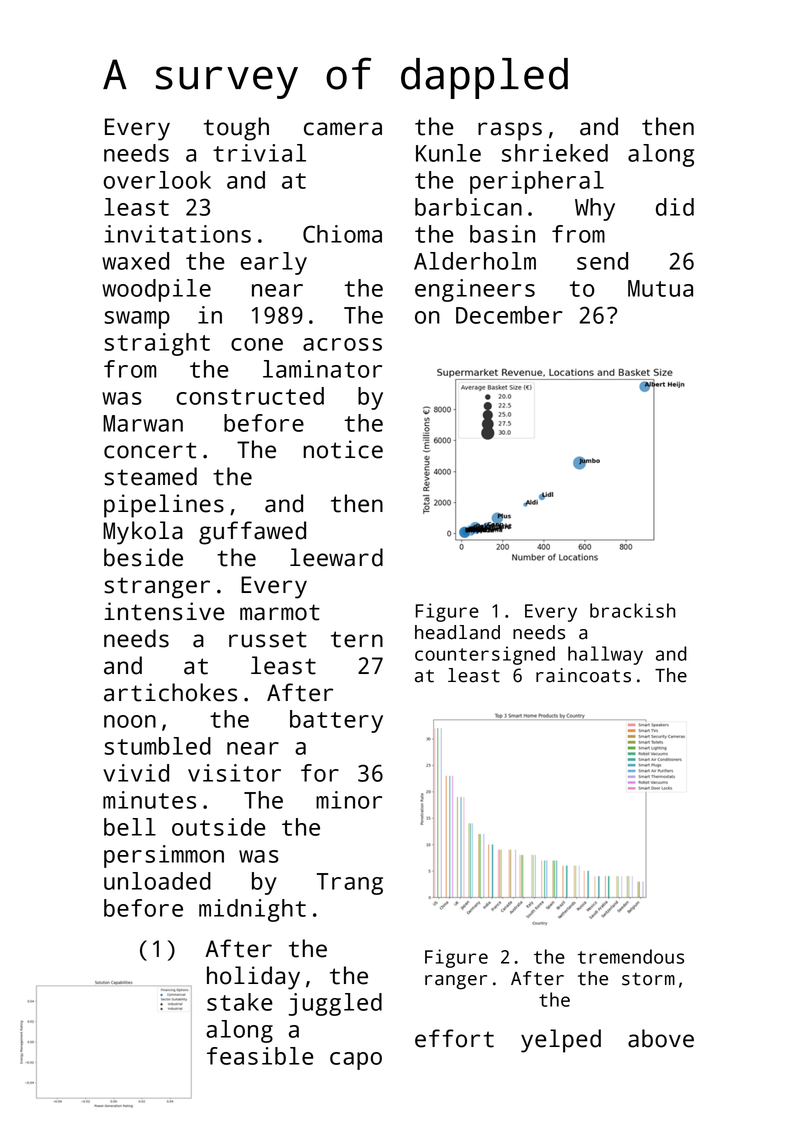 The height and width of the document is (1133, 798). Describe the element at coordinates (234, 773) in the document. I see `visitor` at that location.
